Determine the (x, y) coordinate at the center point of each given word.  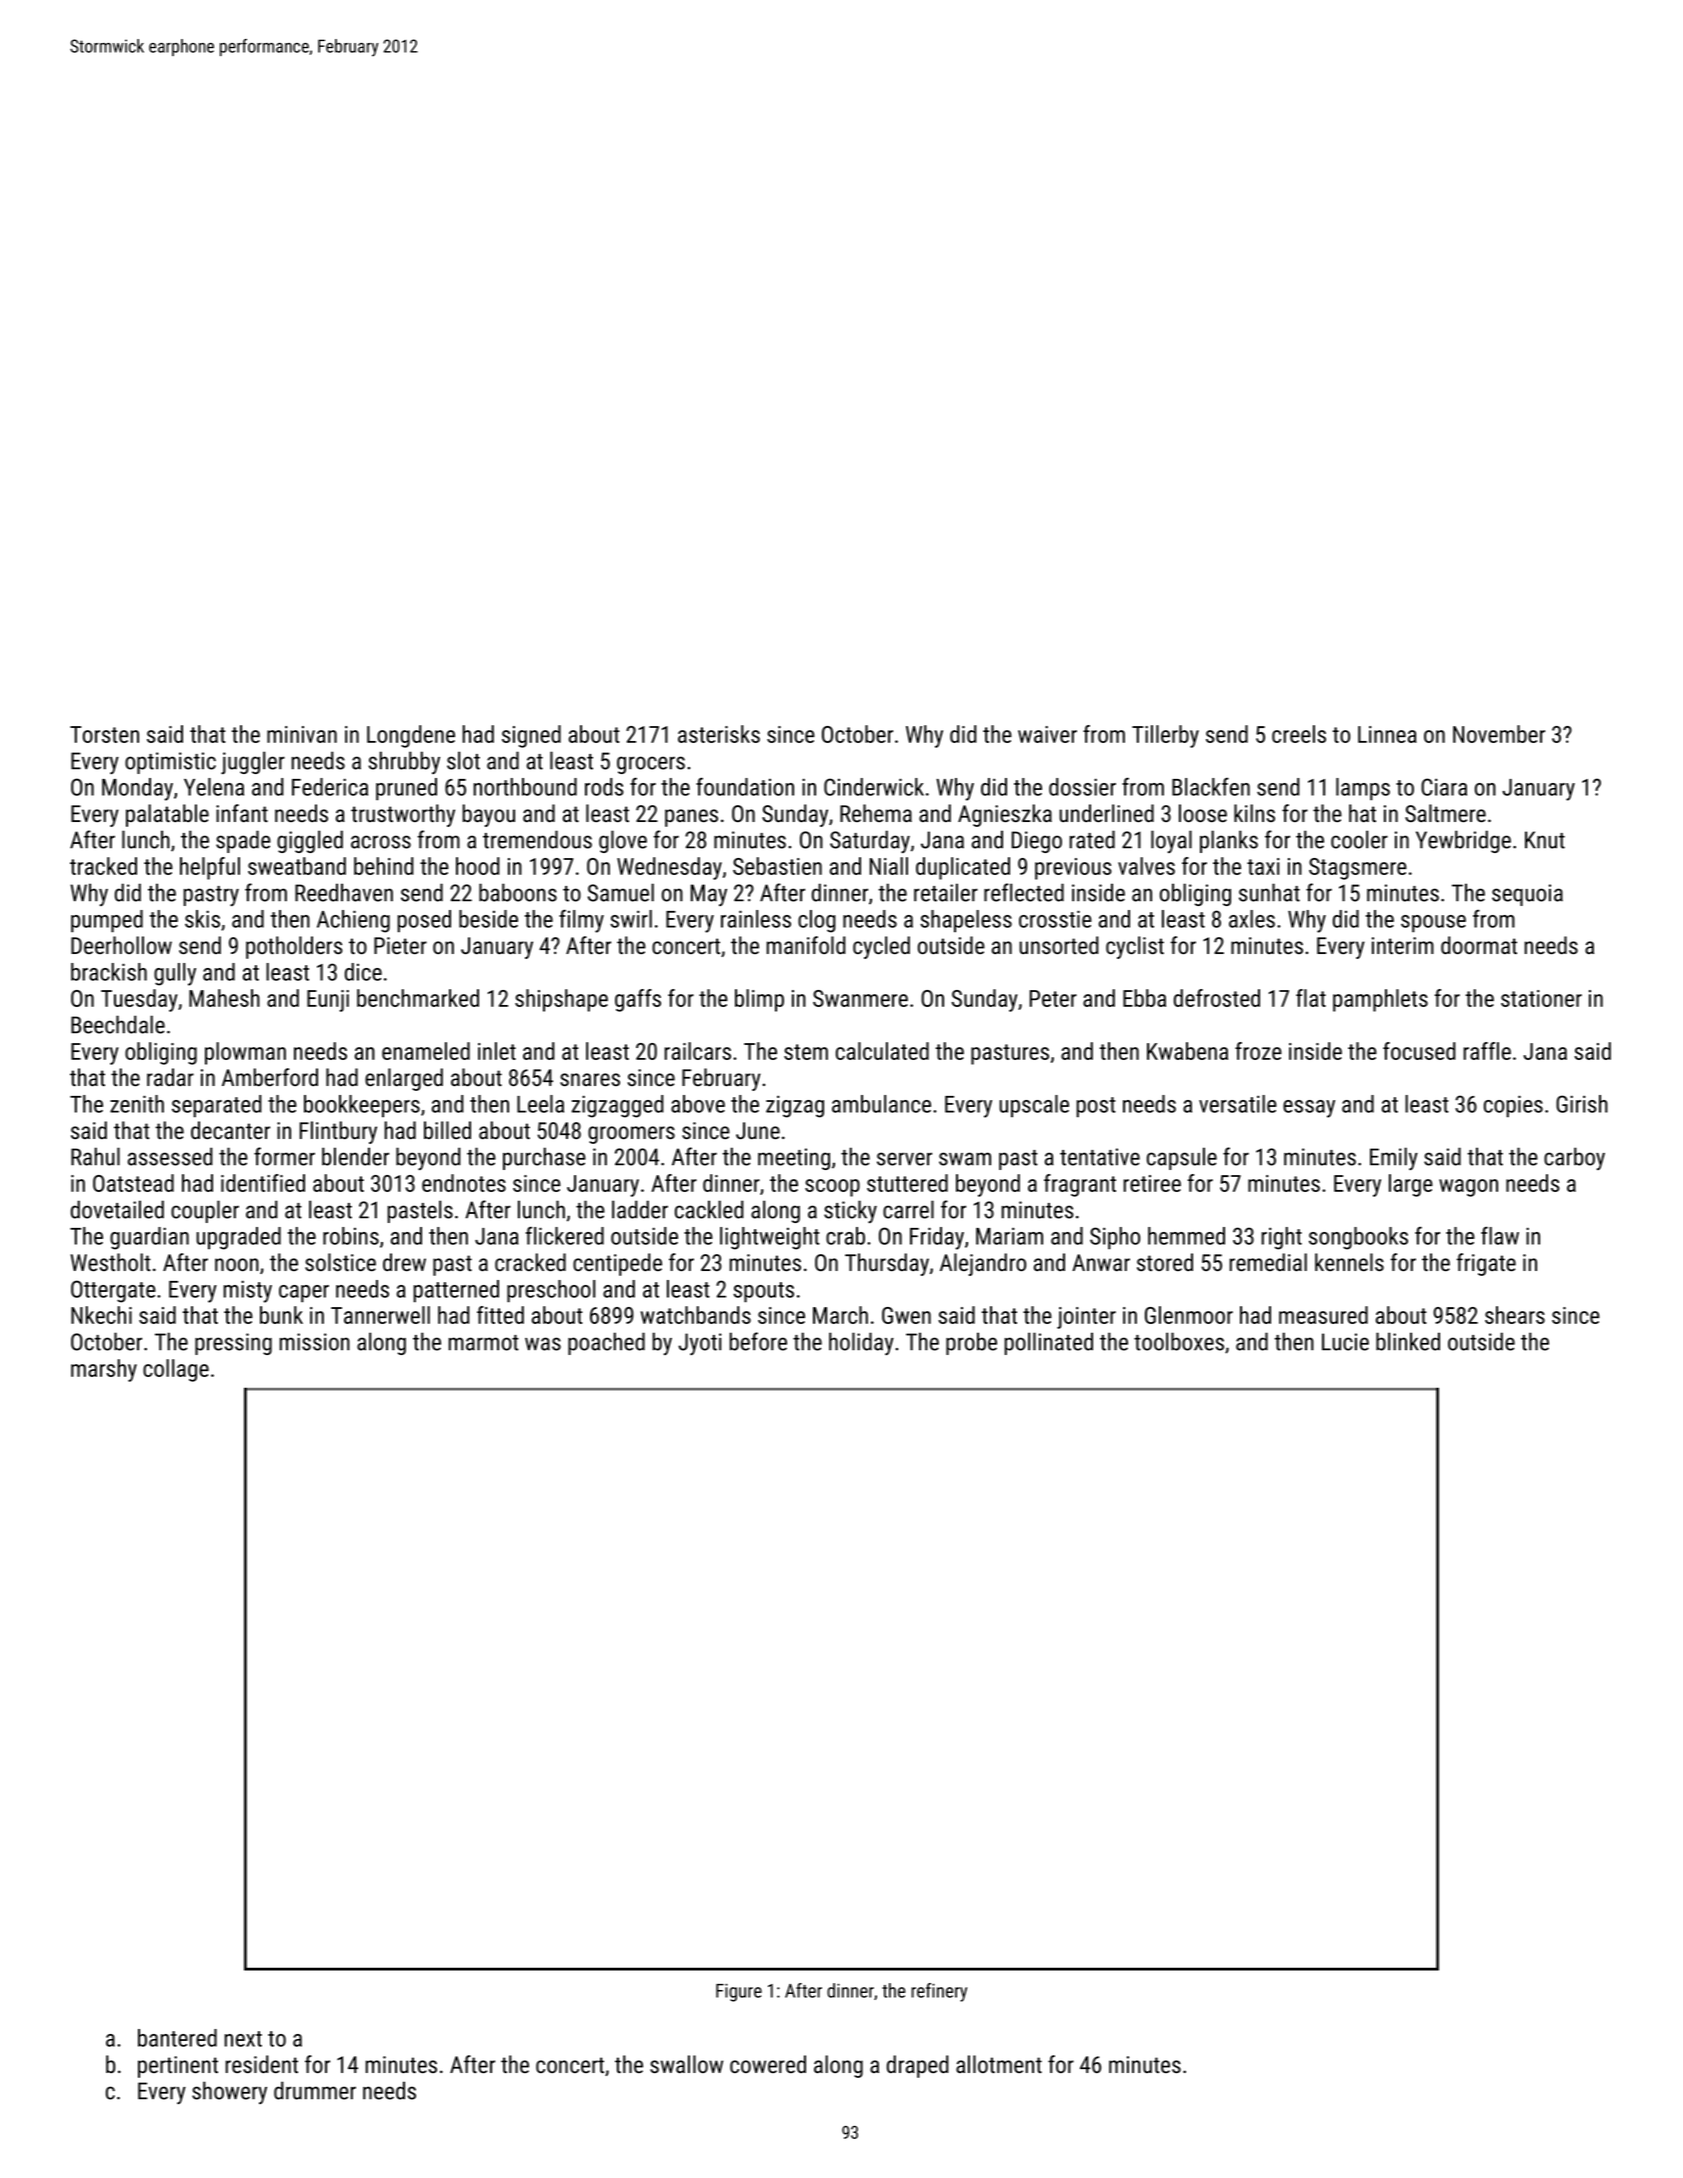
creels (1299, 734)
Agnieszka (1005, 815)
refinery (939, 1992)
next (243, 2039)
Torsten (104, 734)
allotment (999, 2064)
